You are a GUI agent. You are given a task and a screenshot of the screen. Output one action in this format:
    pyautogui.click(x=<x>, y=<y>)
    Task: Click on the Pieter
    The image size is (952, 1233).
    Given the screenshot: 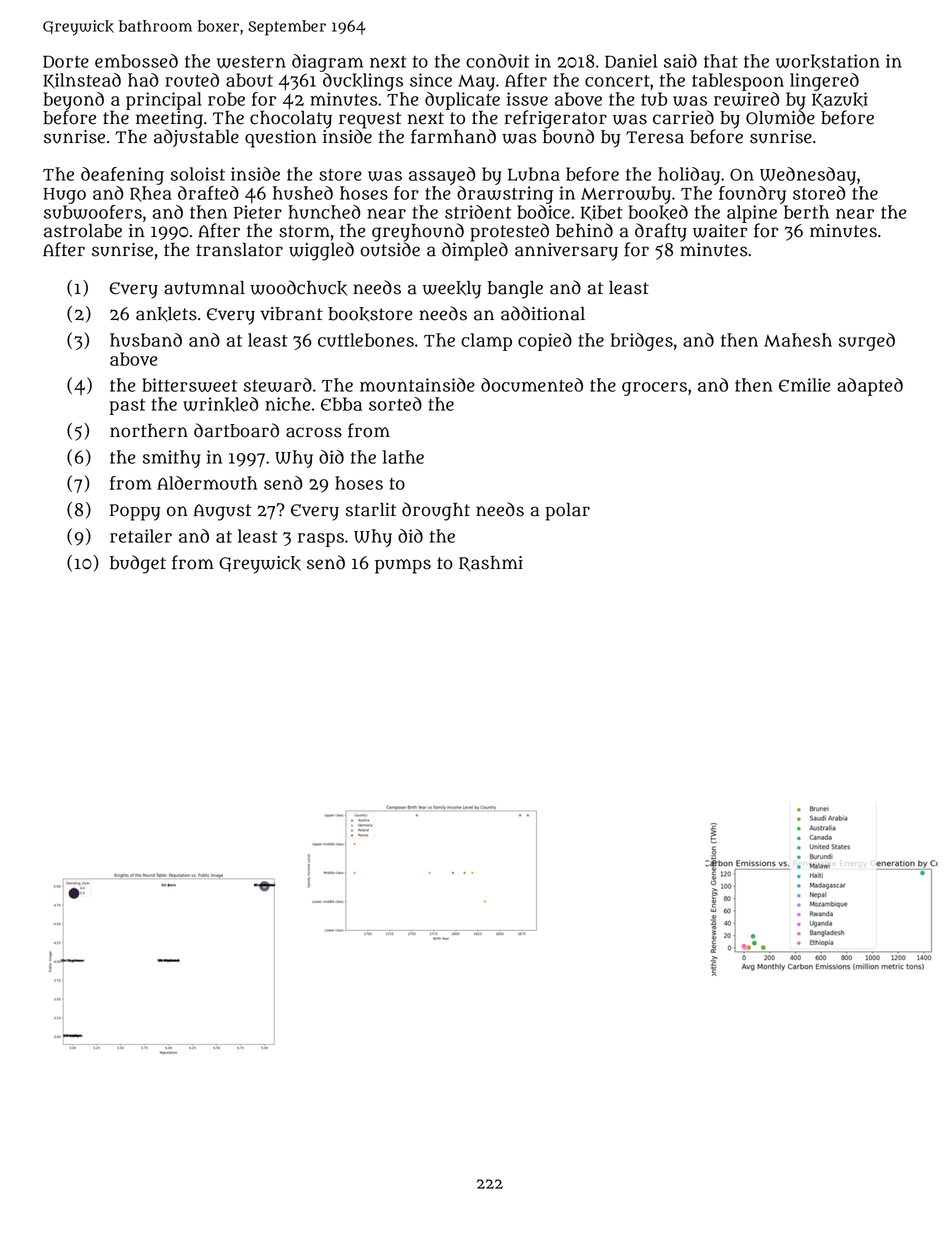 What is the action you would take?
    pyautogui.click(x=258, y=212)
